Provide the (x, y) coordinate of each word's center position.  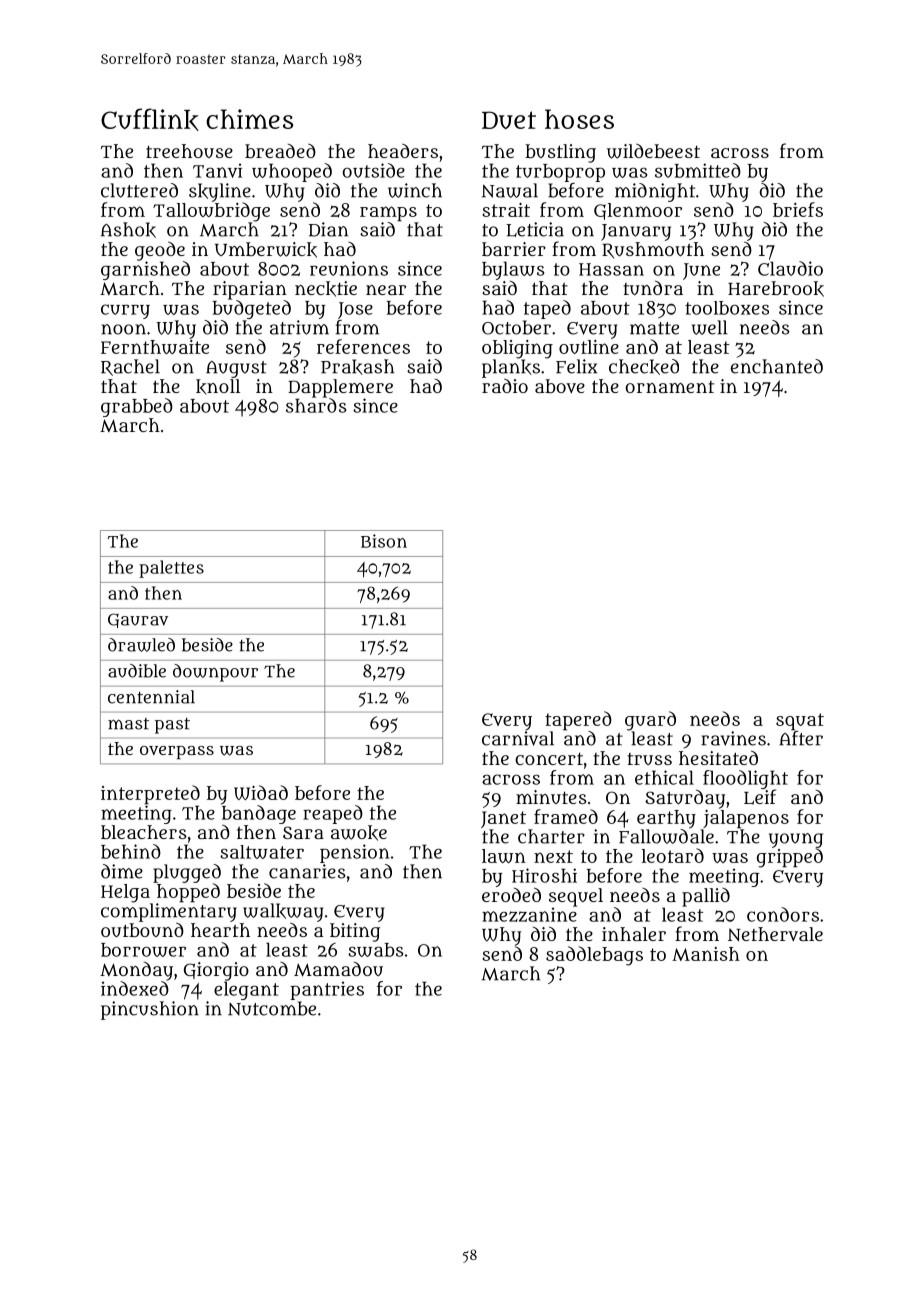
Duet (509, 120)
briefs (798, 209)
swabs (375, 950)
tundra (653, 287)
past (172, 726)
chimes (249, 119)
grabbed (137, 407)
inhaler (634, 934)
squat (800, 722)
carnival (518, 738)
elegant (246, 990)
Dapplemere (340, 388)
